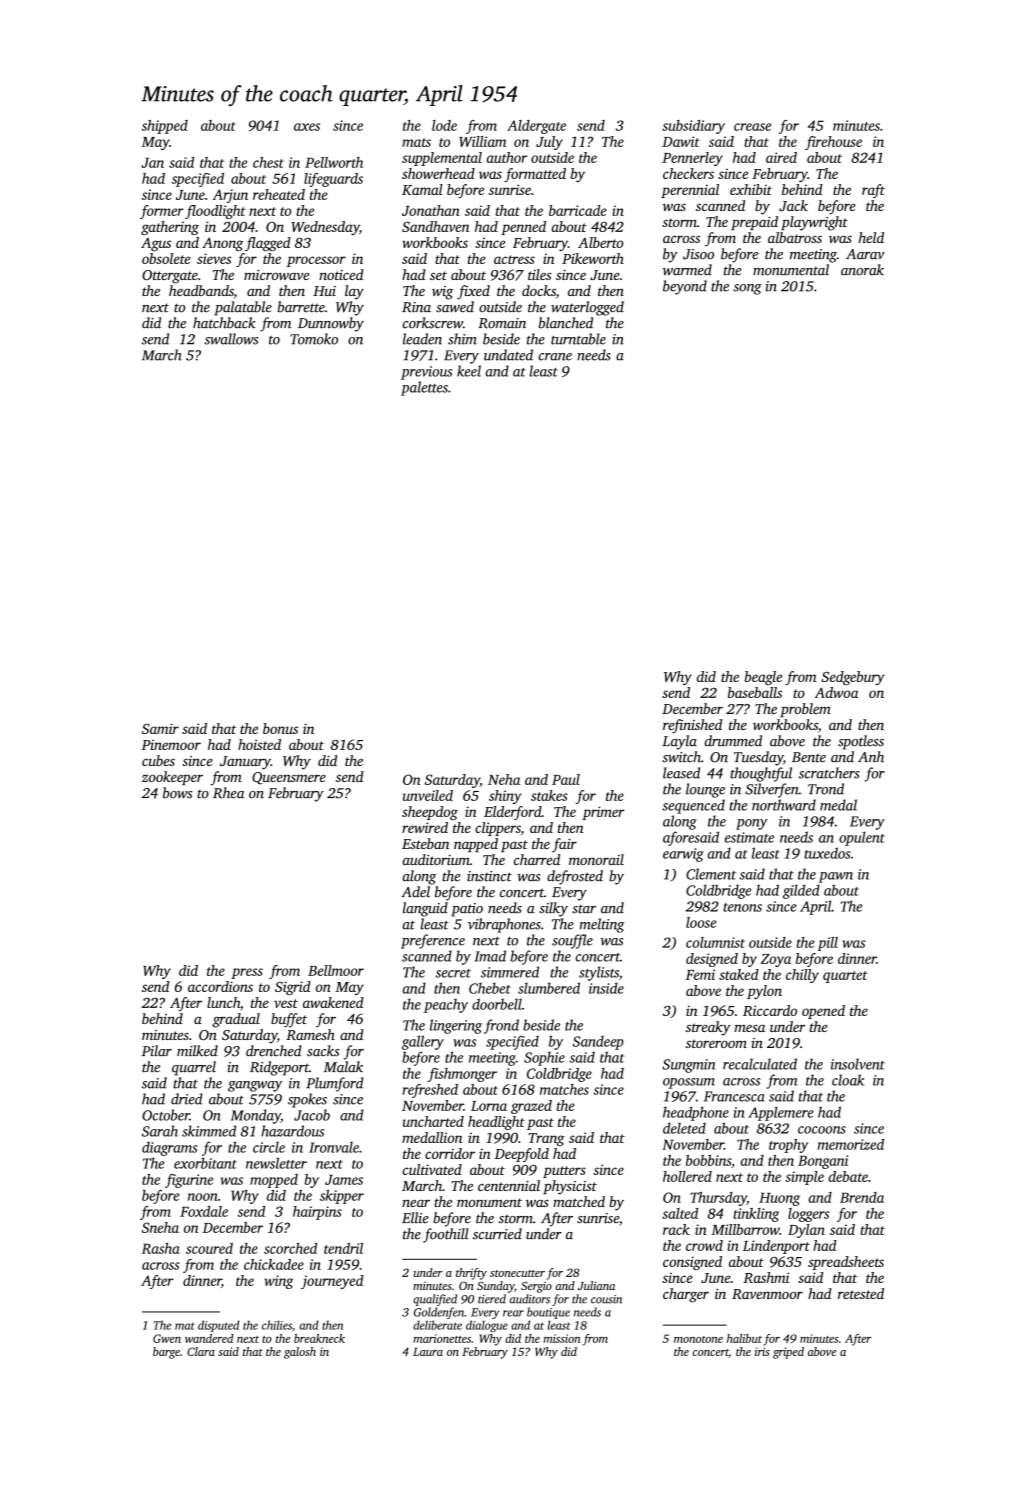 This document has width=1026, height=1485. Describe the element at coordinates (428, 795) in the document. I see `unveiled` at that location.
